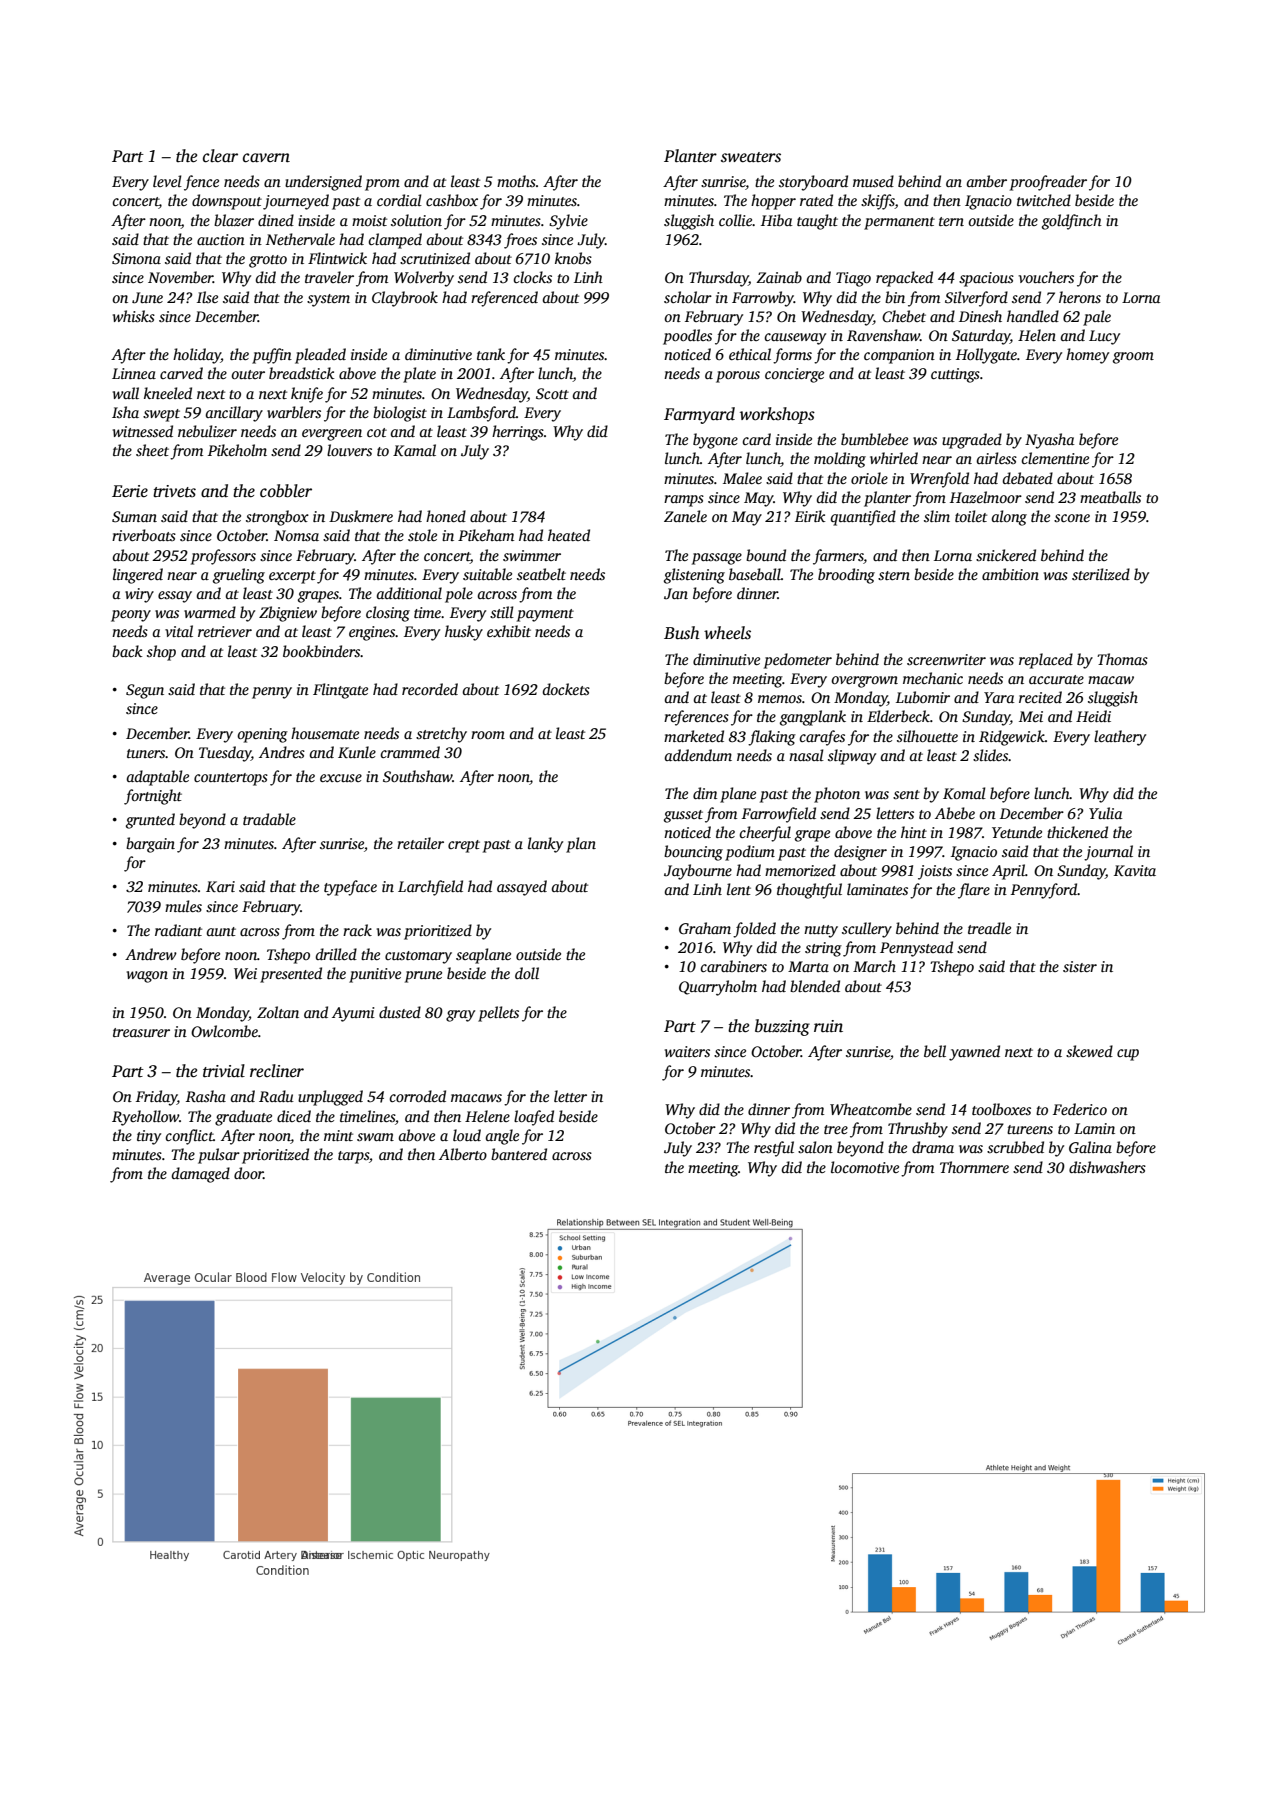 Image resolution: width=1274 pixels, height=1802 pixels. I want to click on slides, so click(990, 755).
